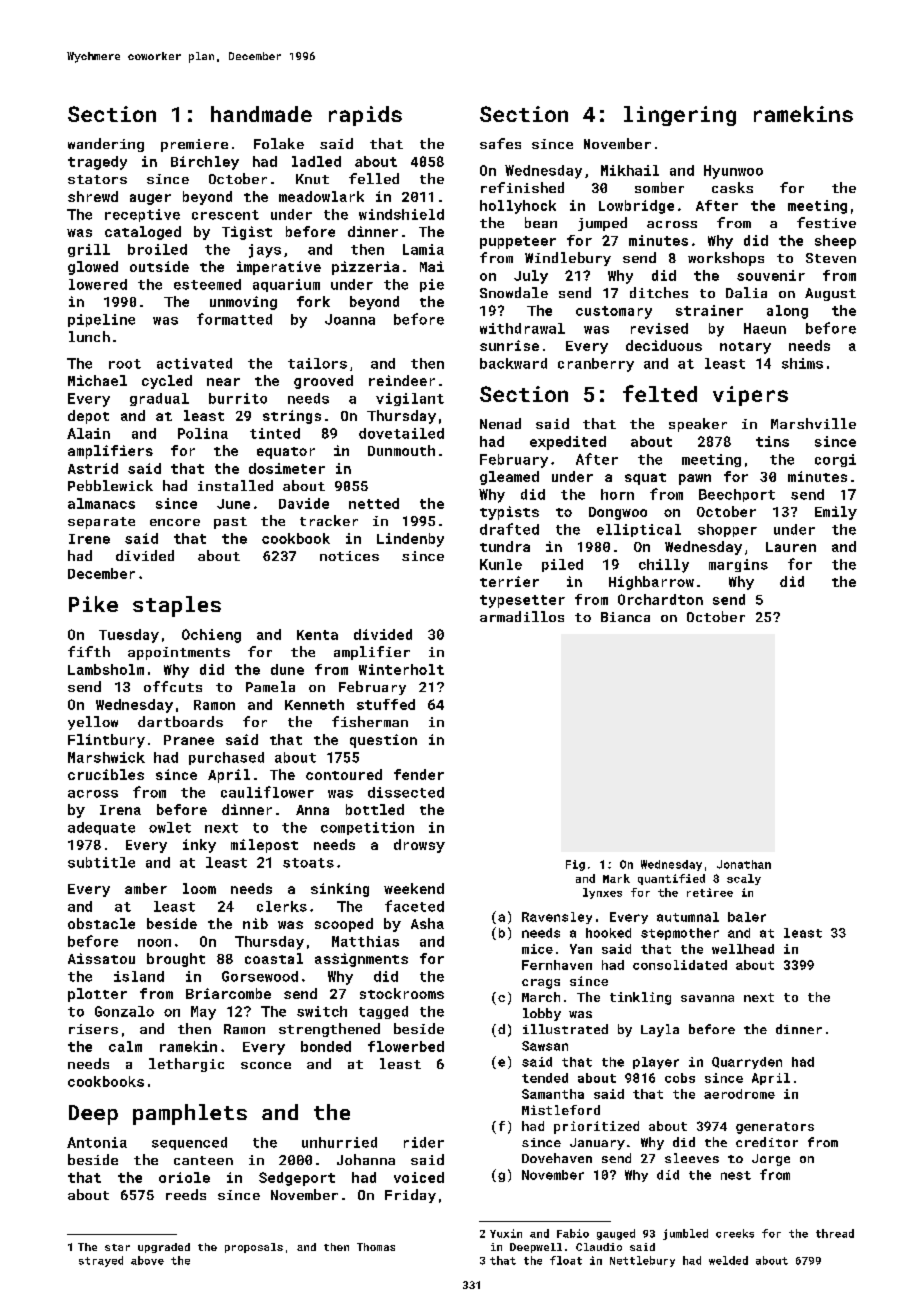 The width and height of the page is (924, 1314). I want to click on wandering, so click(106, 145).
